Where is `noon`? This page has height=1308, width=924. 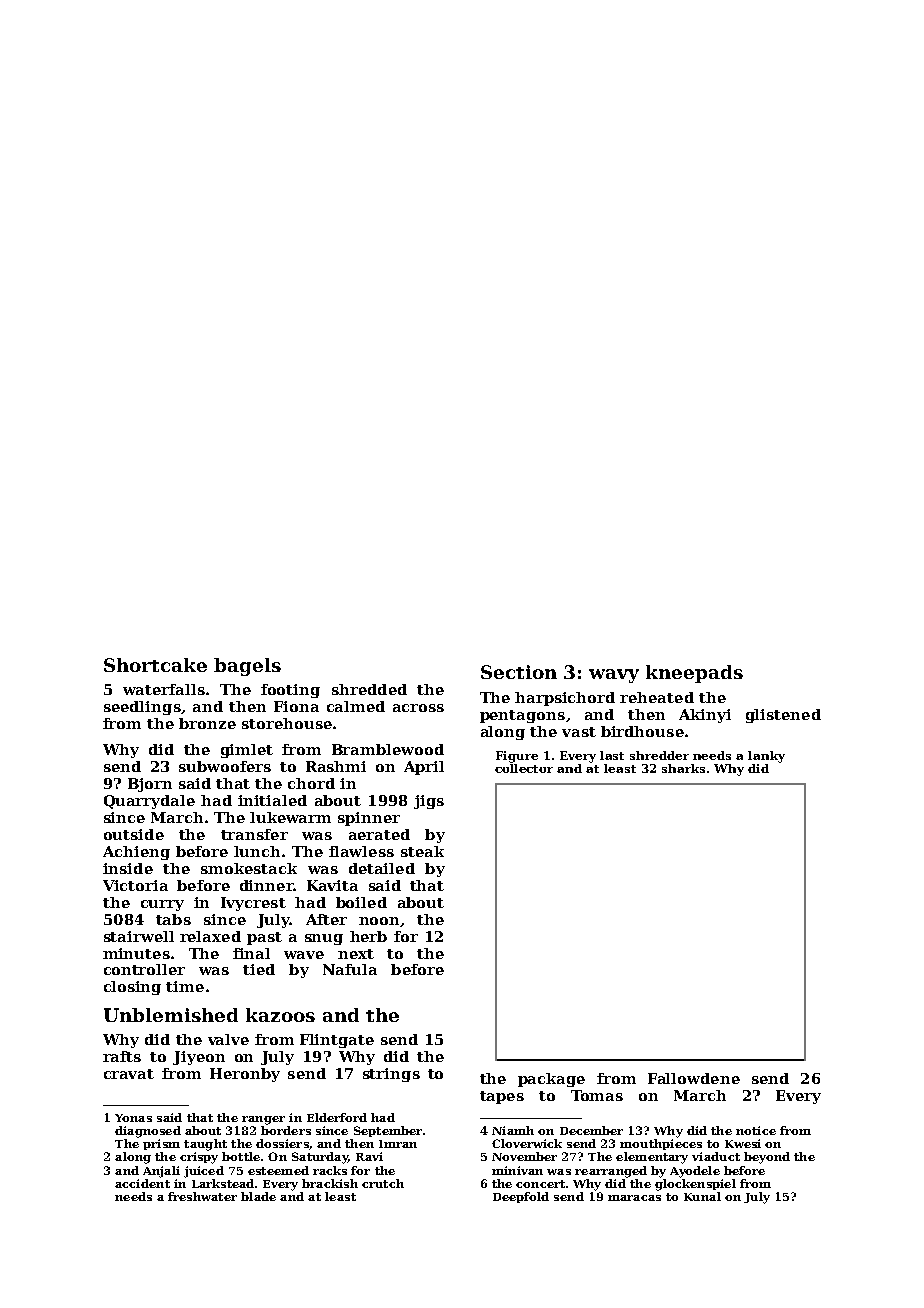 noon is located at coordinates (379, 921).
